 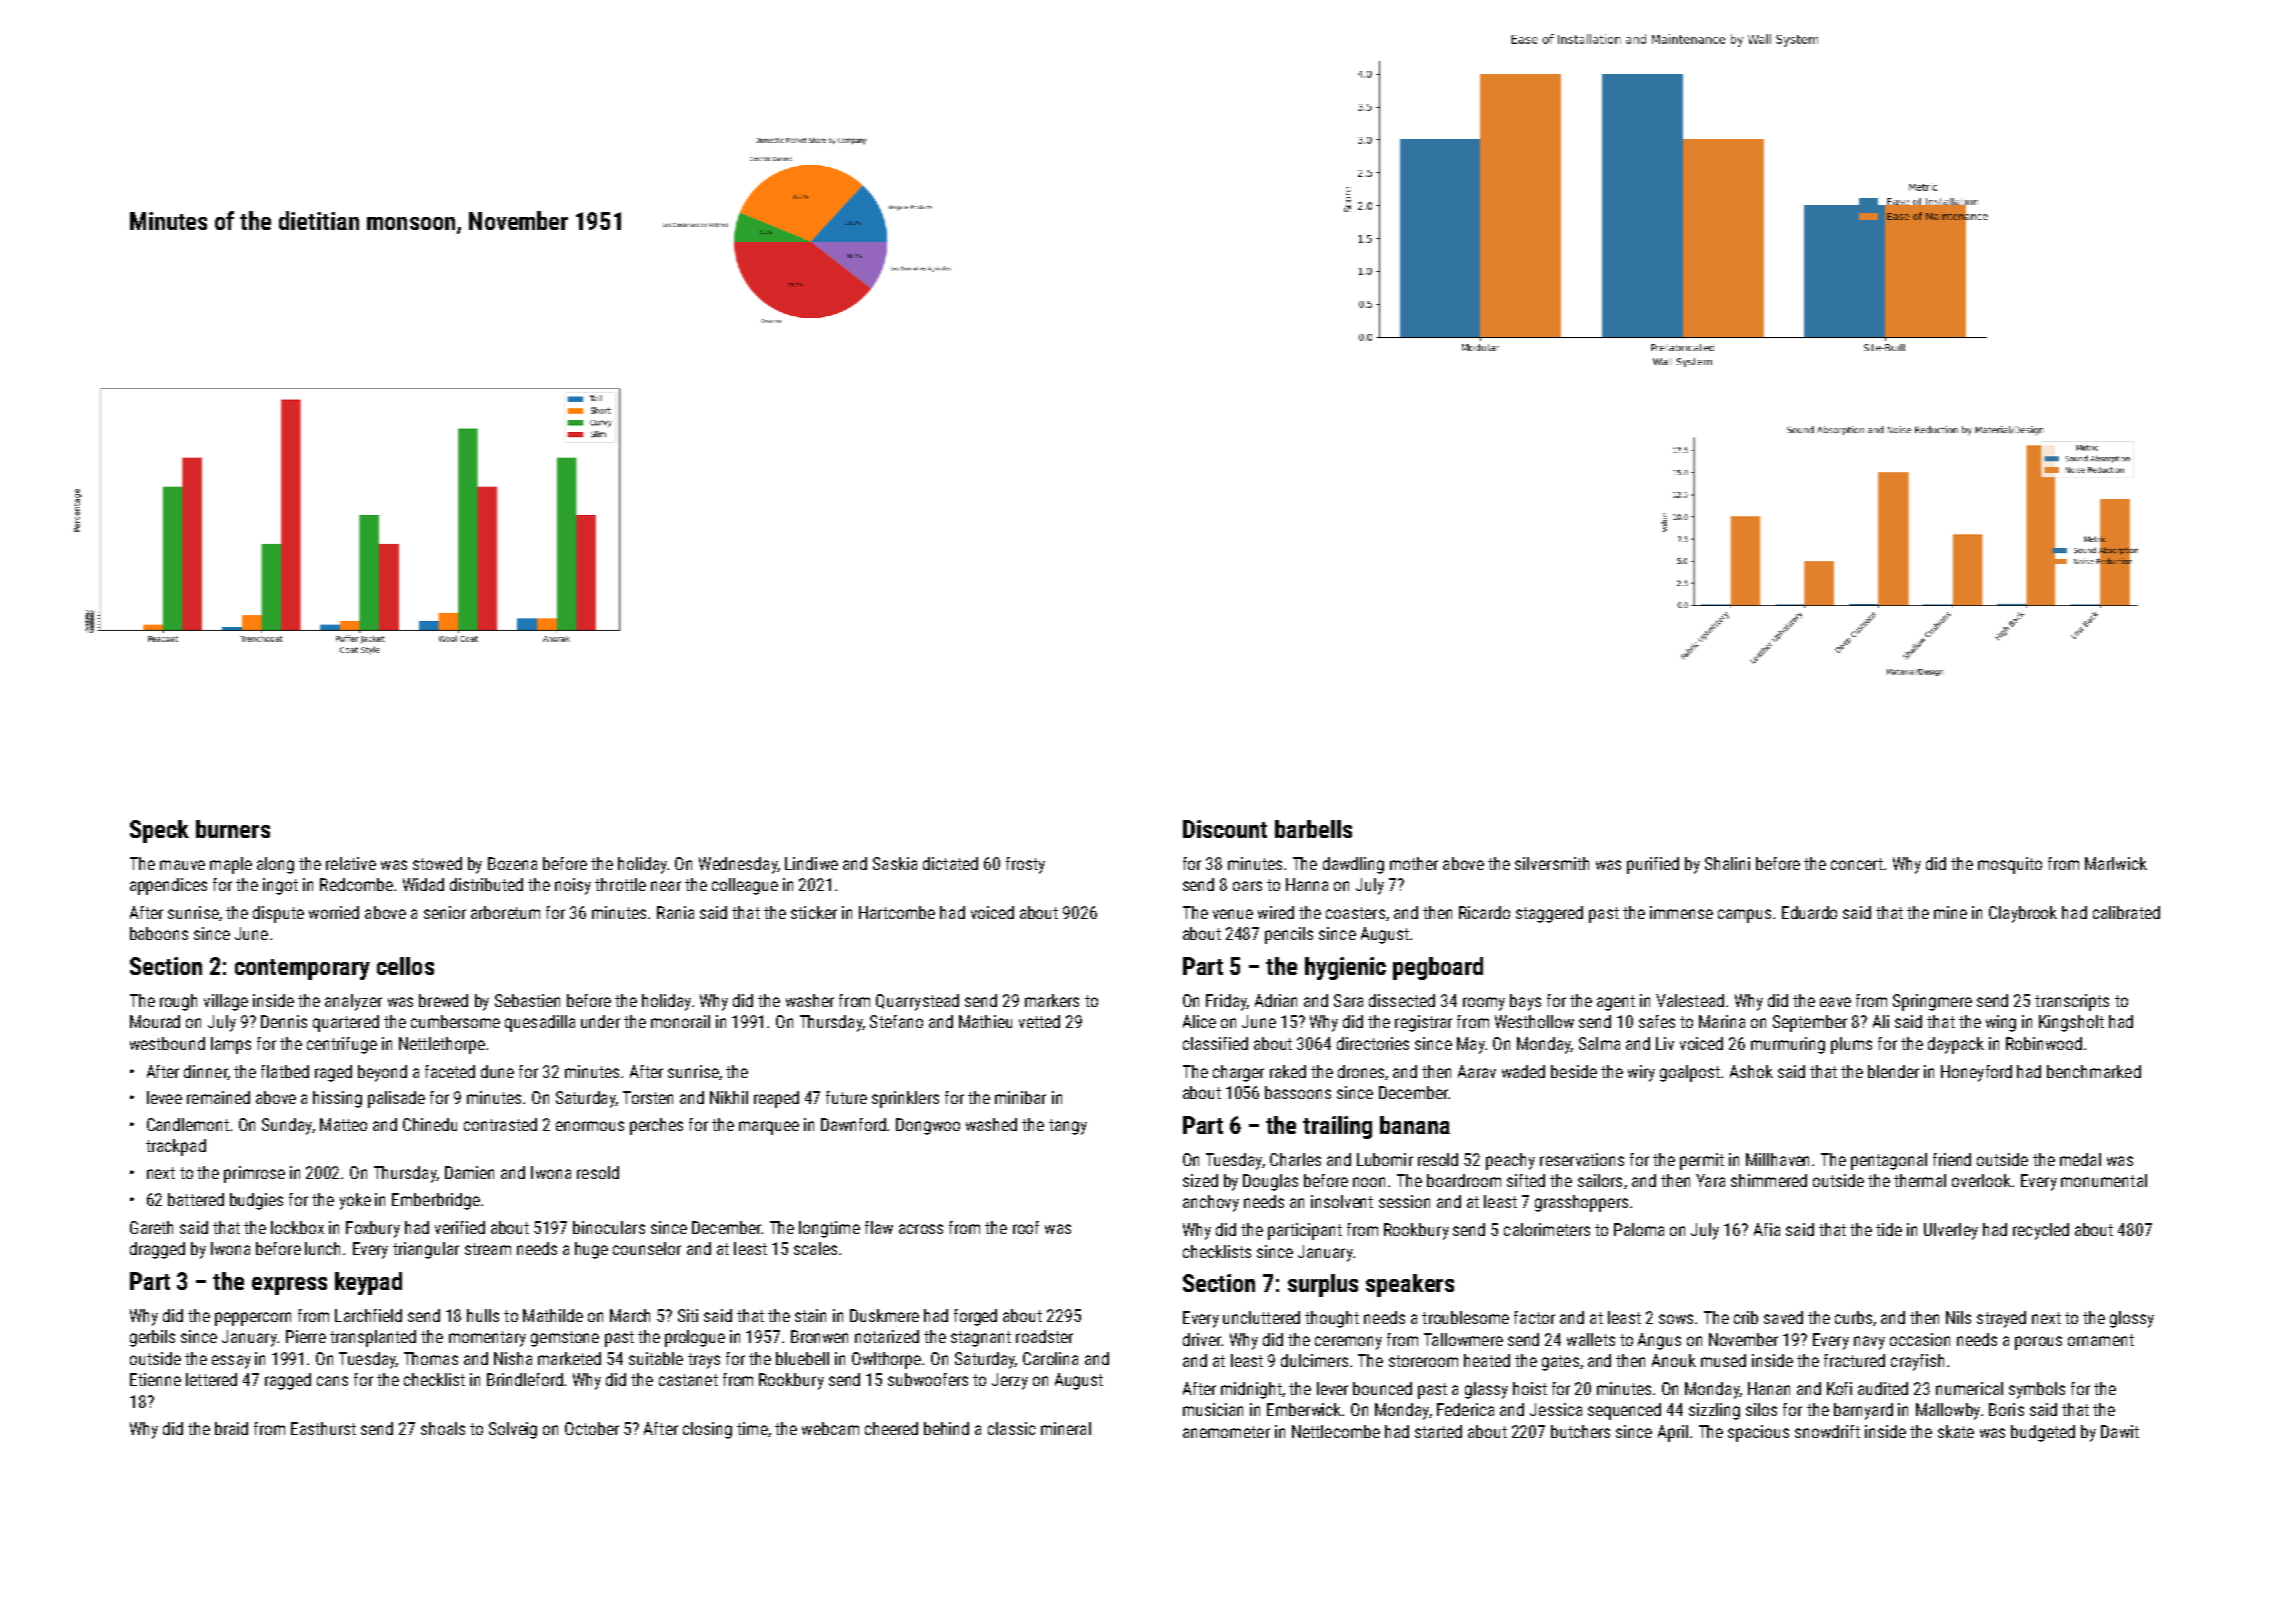 I want to click on frosty, so click(x=1025, y=865).
